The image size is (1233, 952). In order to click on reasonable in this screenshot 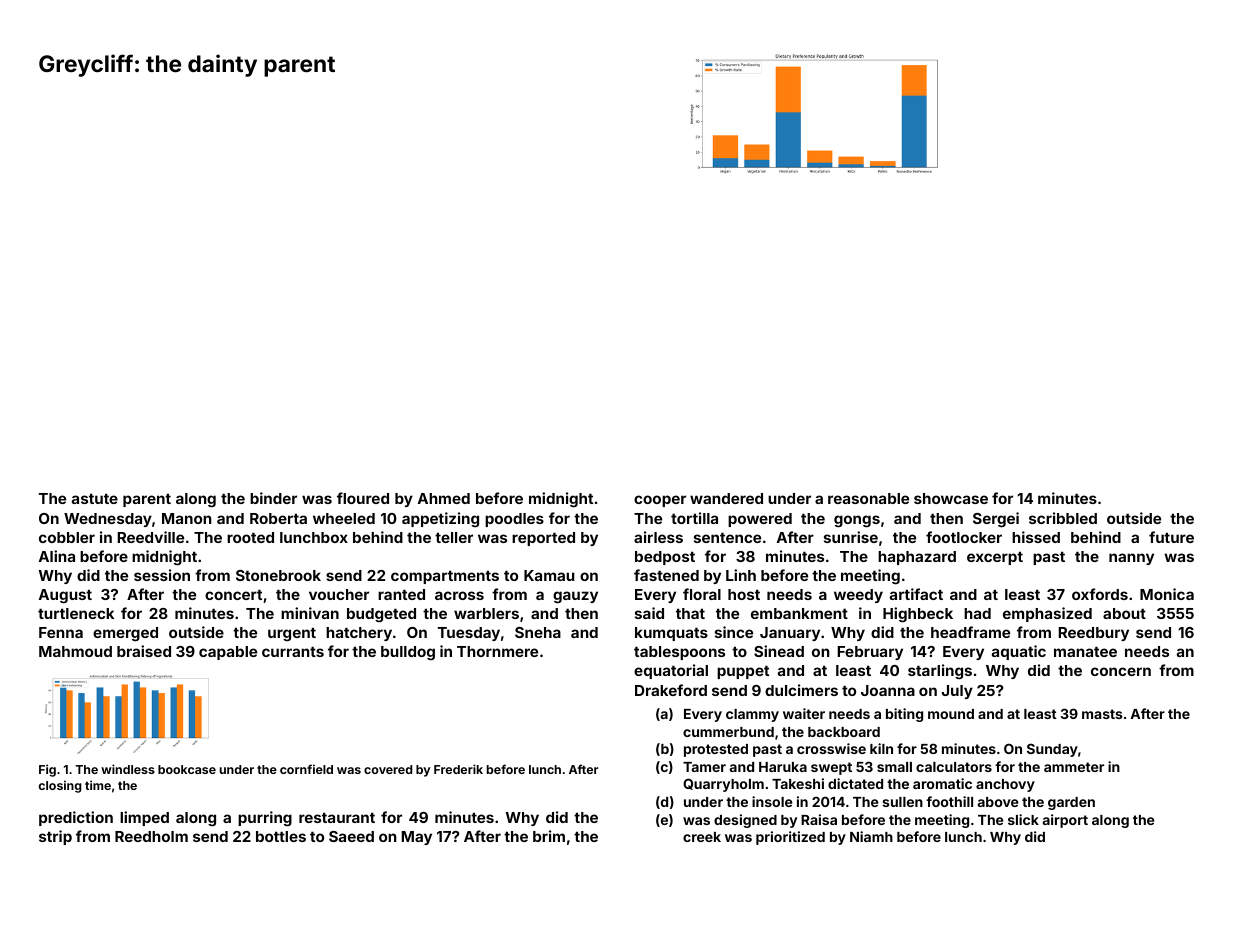, I will do `click(868, 498)`.
